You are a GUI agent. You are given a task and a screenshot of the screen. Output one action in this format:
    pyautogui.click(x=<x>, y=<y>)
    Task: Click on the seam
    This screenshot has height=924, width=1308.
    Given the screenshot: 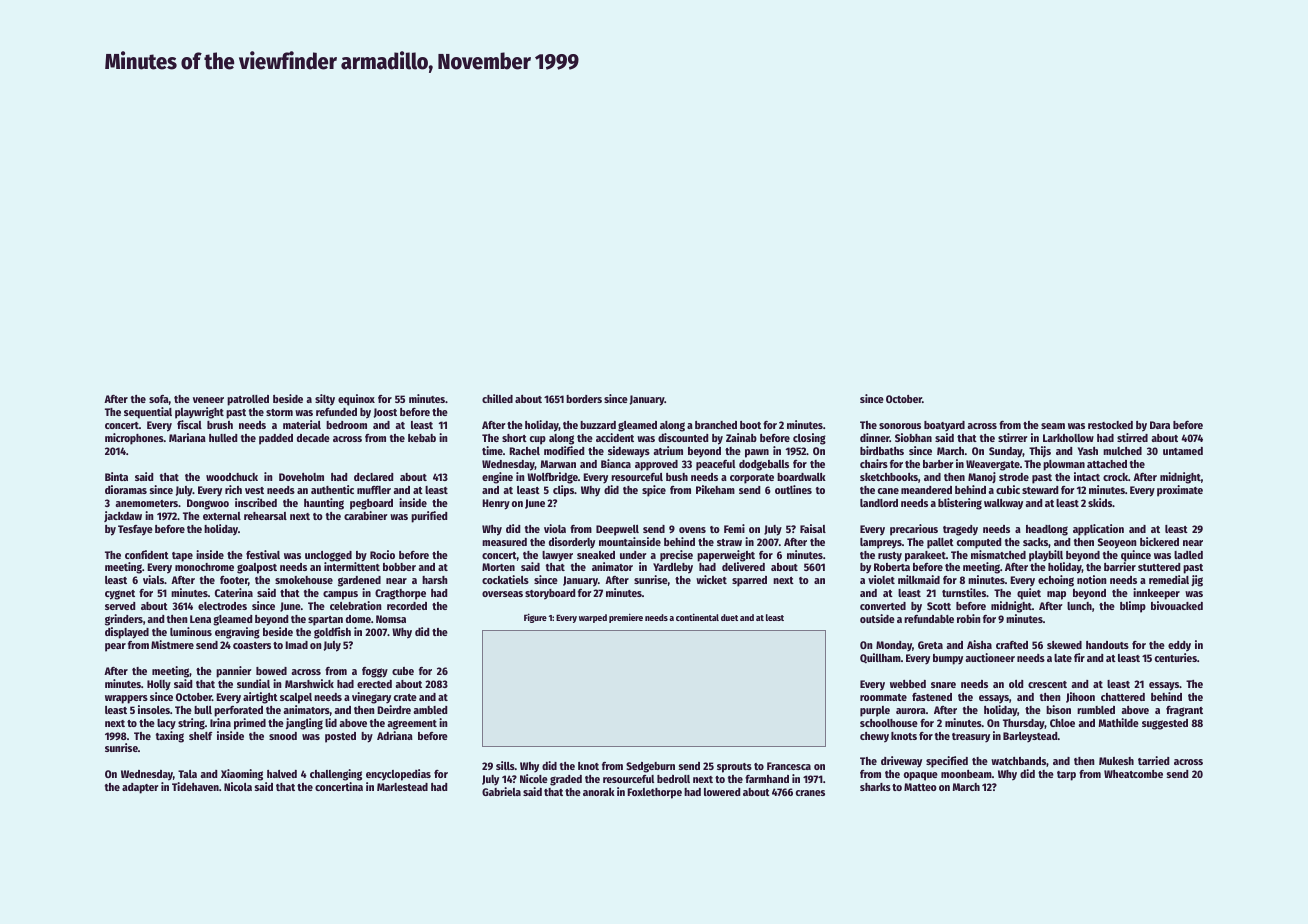 What is the action you would take?
    pyautogui.click(x=1053, y=426)
